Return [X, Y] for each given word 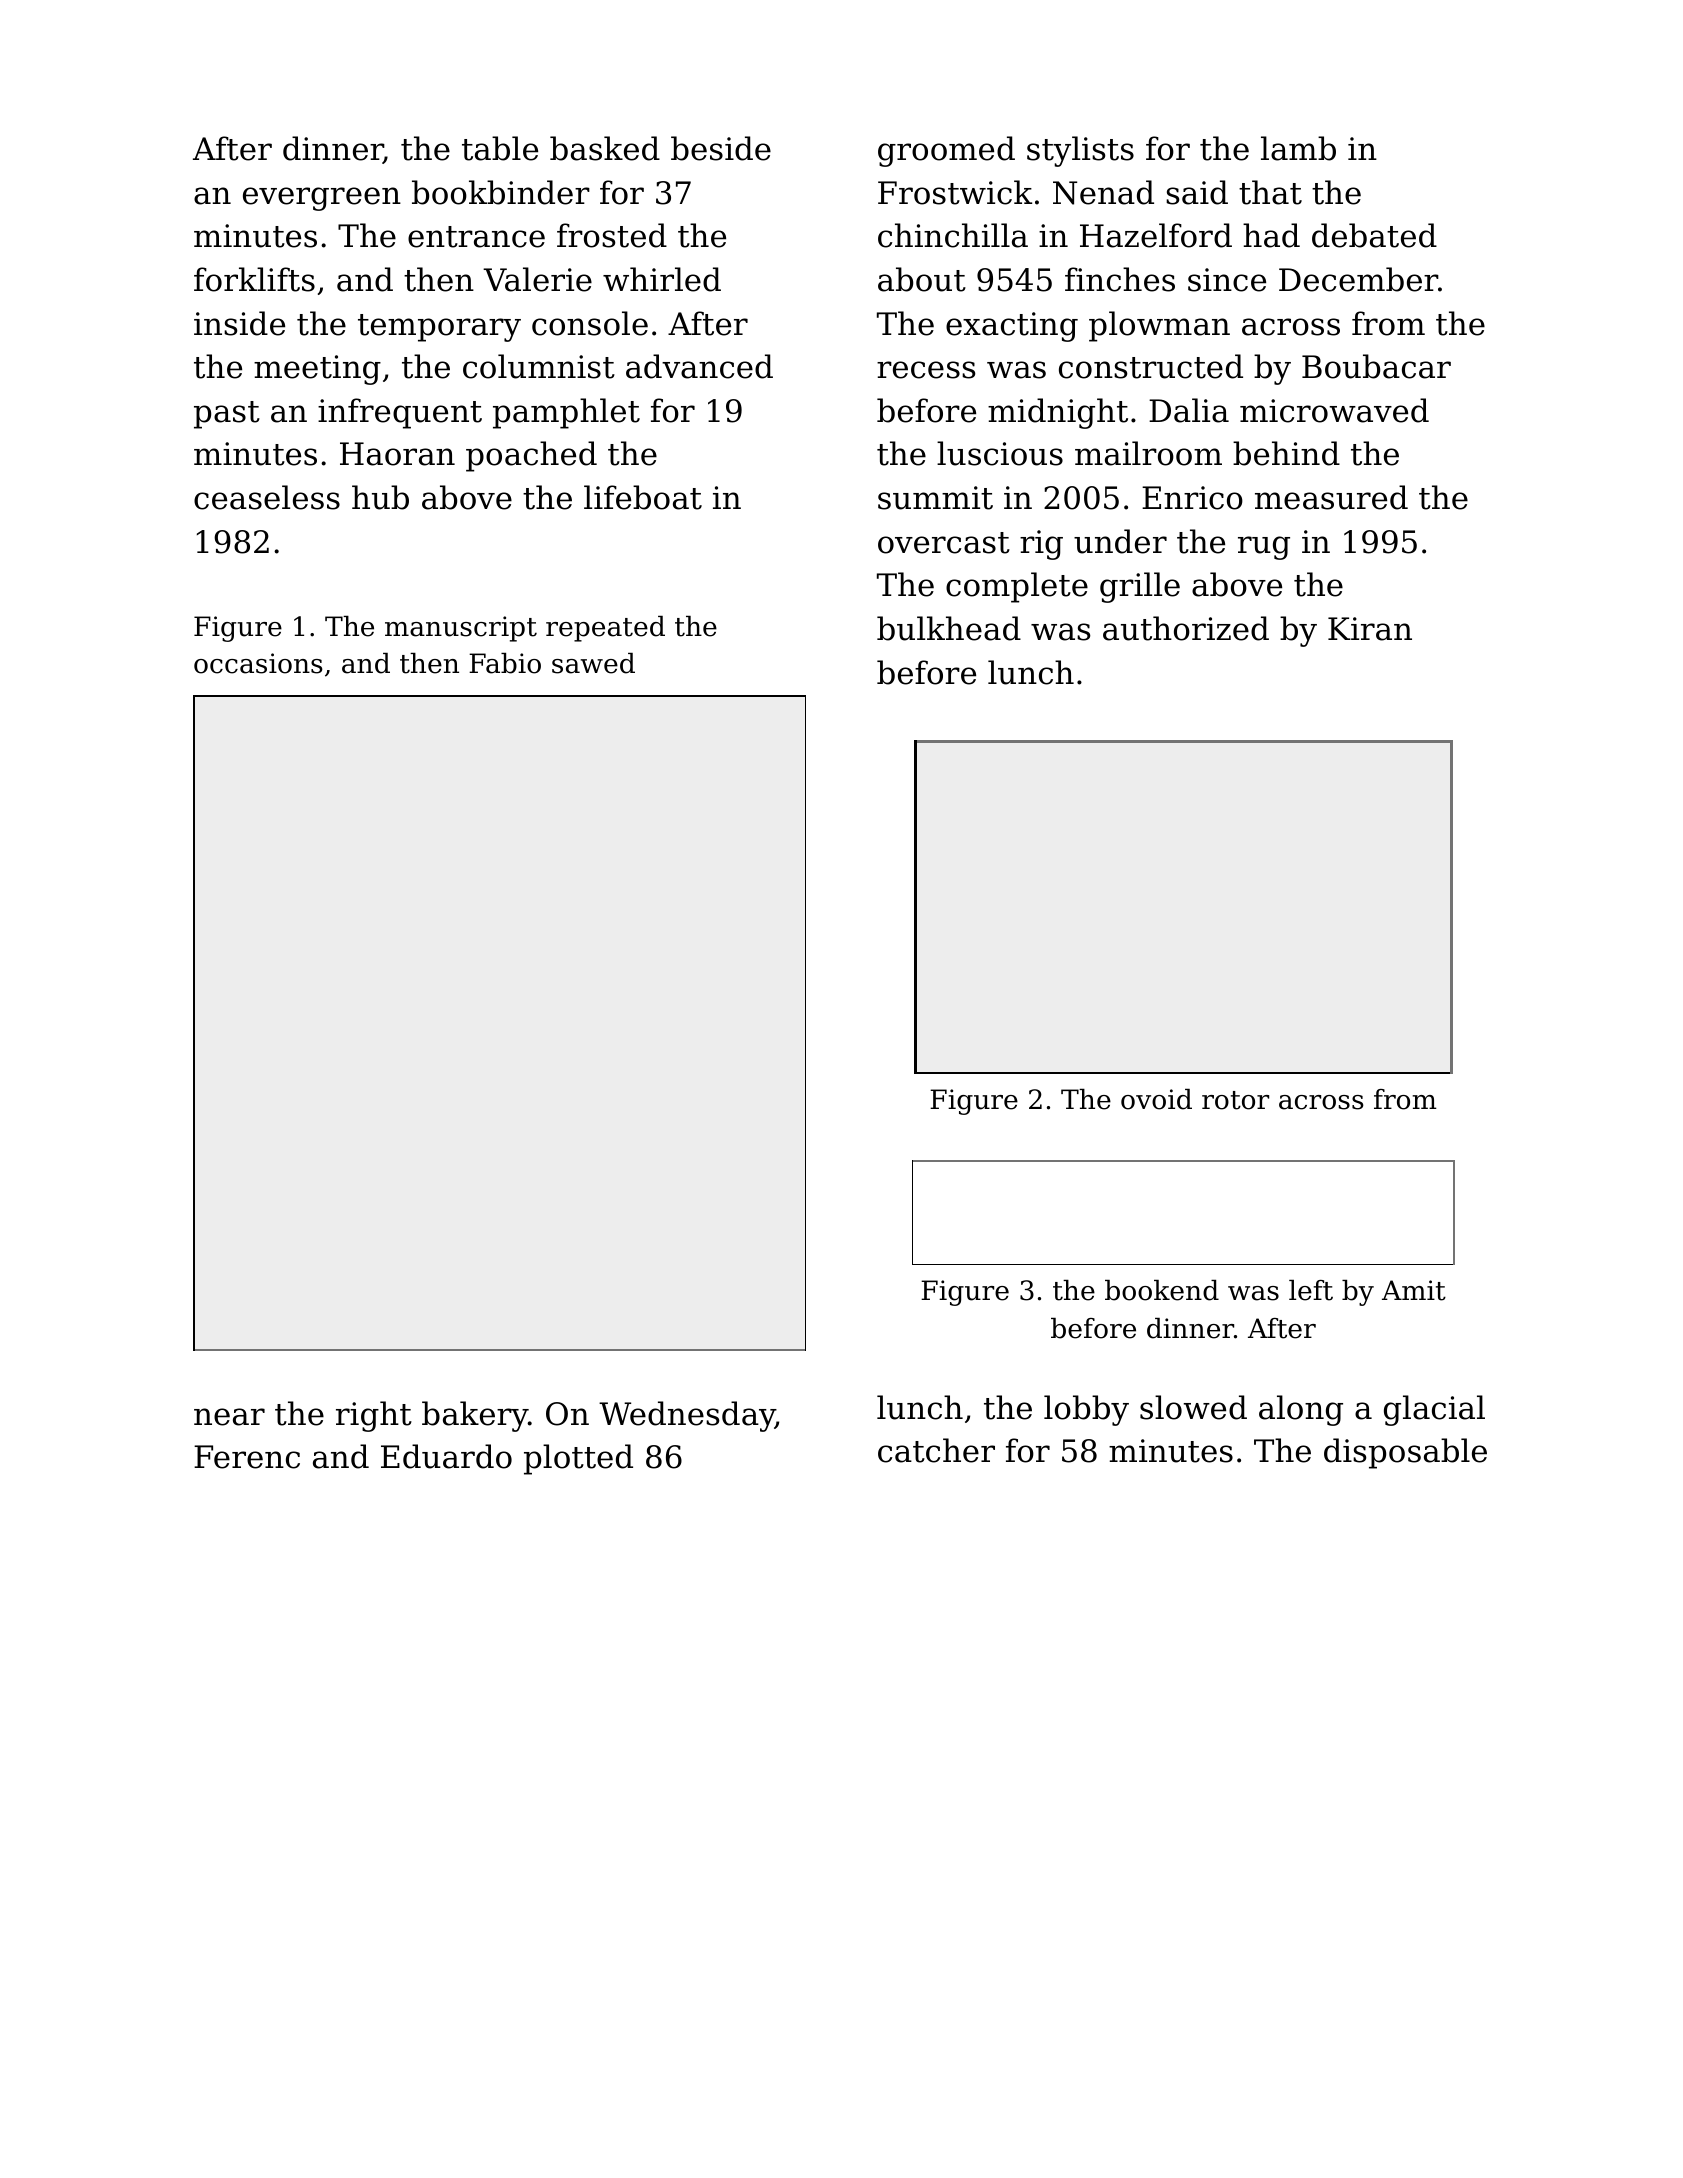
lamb [1298, 148]
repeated [605, 629]
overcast [944, 543]
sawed [593, 663]
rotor [1235, 1100]
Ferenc [247, 1457]
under [1120, 541]
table [500, 148]
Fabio [505, 663]
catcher [936, 1450]
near [229, 1417]
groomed [946, 151]
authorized [1186, 628]
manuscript [461, 629]
